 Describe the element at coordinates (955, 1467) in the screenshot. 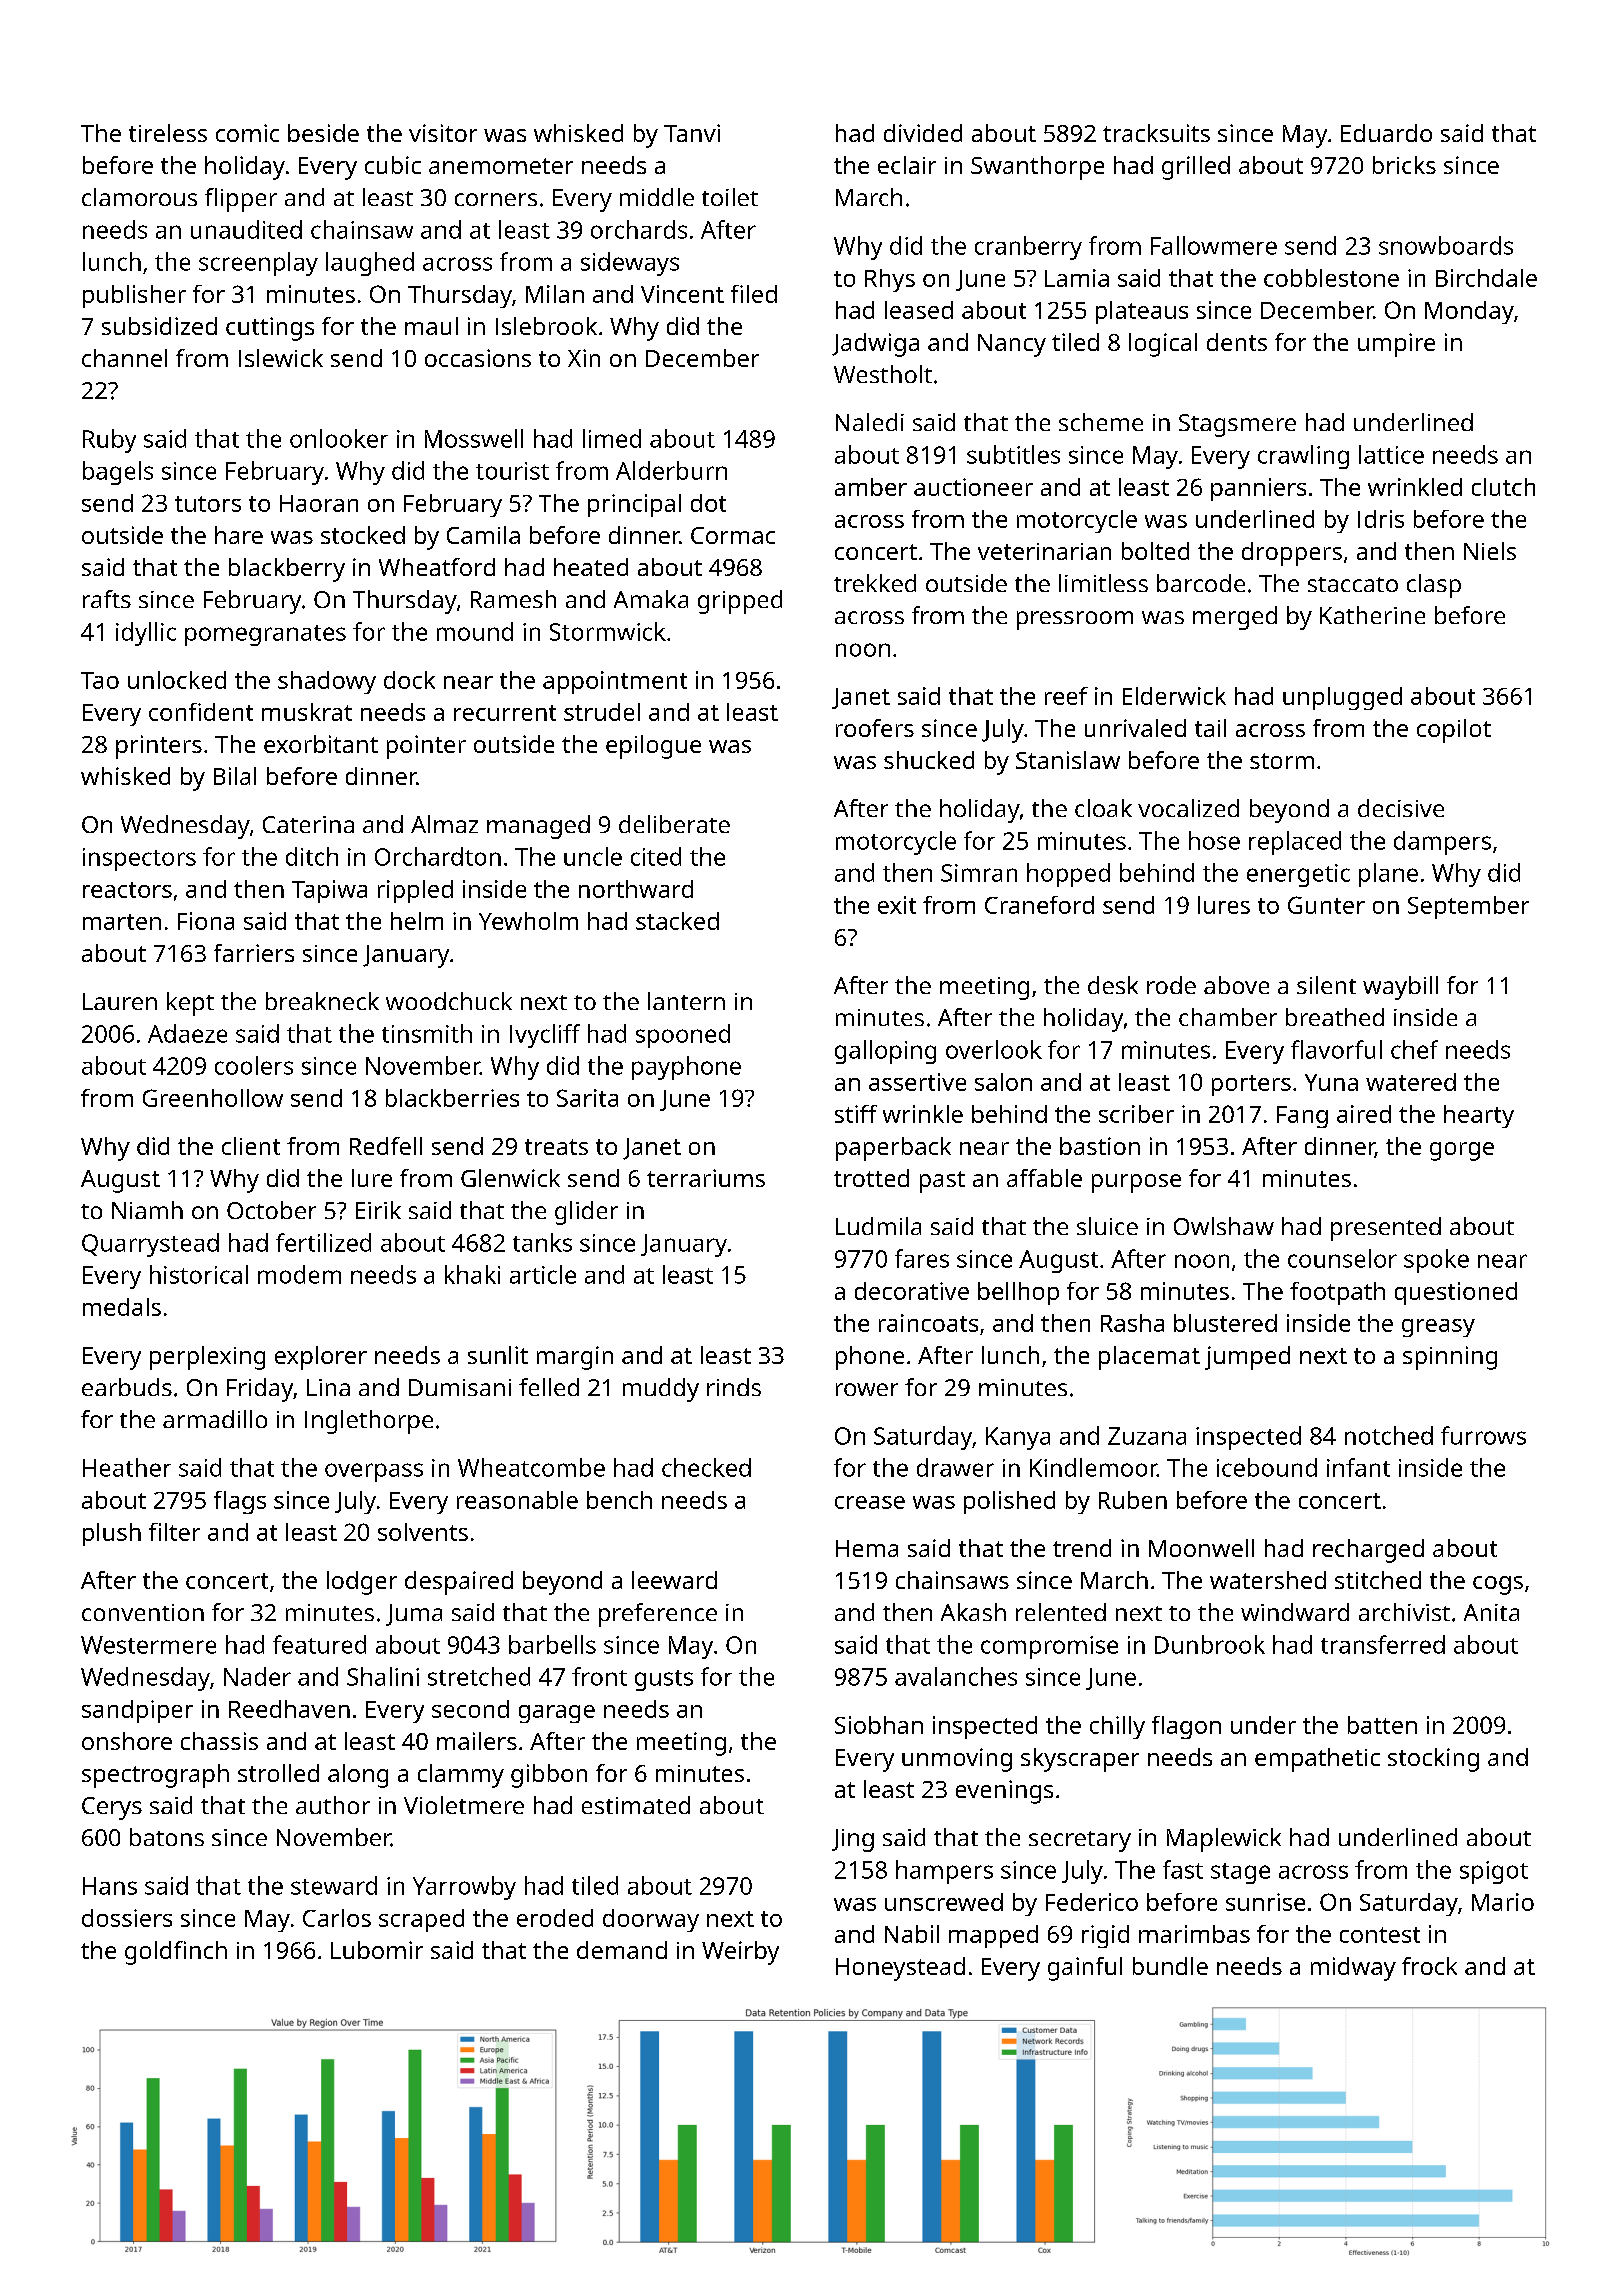

I see `drawer` at that location.
